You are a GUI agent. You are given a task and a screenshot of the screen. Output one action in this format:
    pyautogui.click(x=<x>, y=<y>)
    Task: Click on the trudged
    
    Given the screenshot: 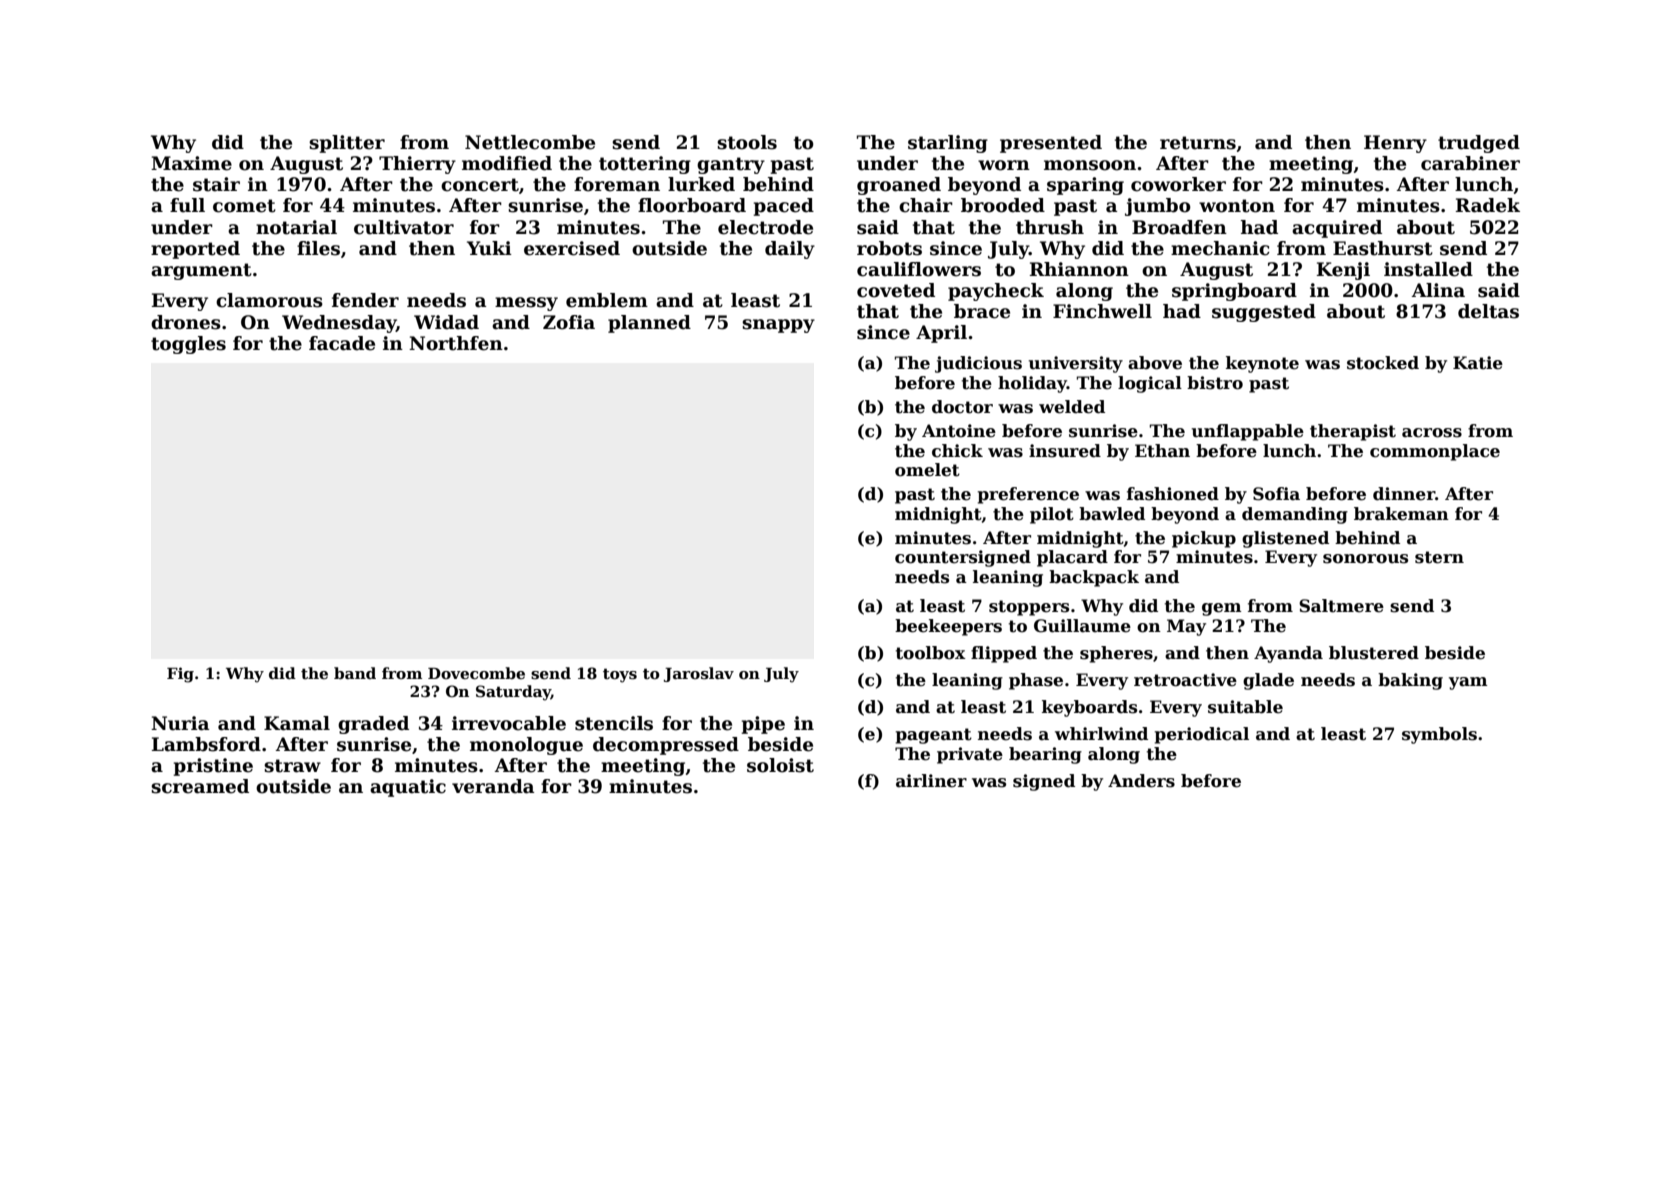 What is the action you would take?
    pyautogui.click(x=1479, y=144)
